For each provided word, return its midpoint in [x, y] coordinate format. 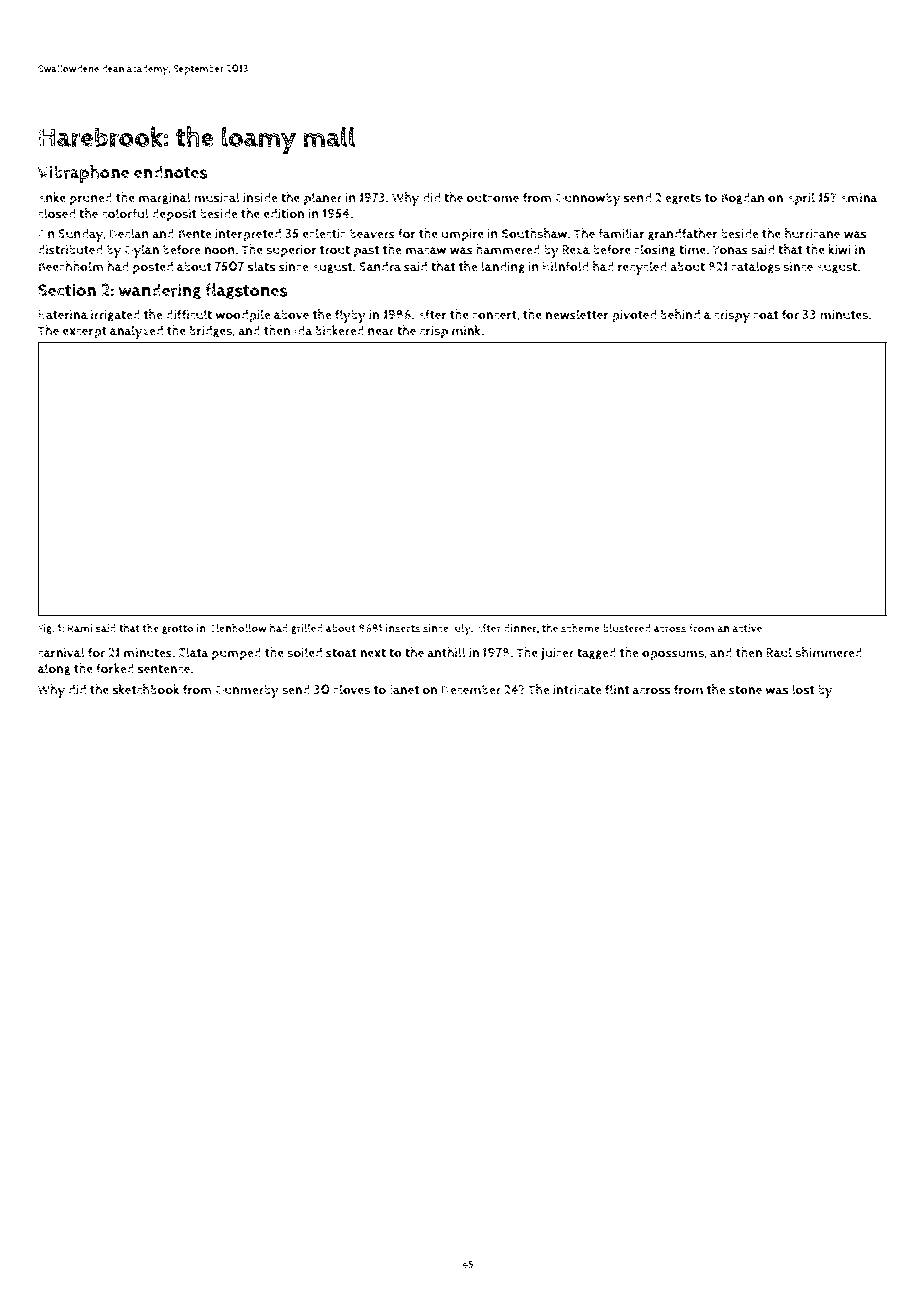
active [747, 628]
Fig [45, 629]
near [381, 332]
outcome [492, 198]
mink [467, 330]
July [461, 629]
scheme [580, 628]
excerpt [85, 332]
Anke [52, 197]
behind [680, 314]
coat [765, 315]
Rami [79, 628]
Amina [859, 198]
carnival [61, 652]
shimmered [828, 652]
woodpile [243, 316]
